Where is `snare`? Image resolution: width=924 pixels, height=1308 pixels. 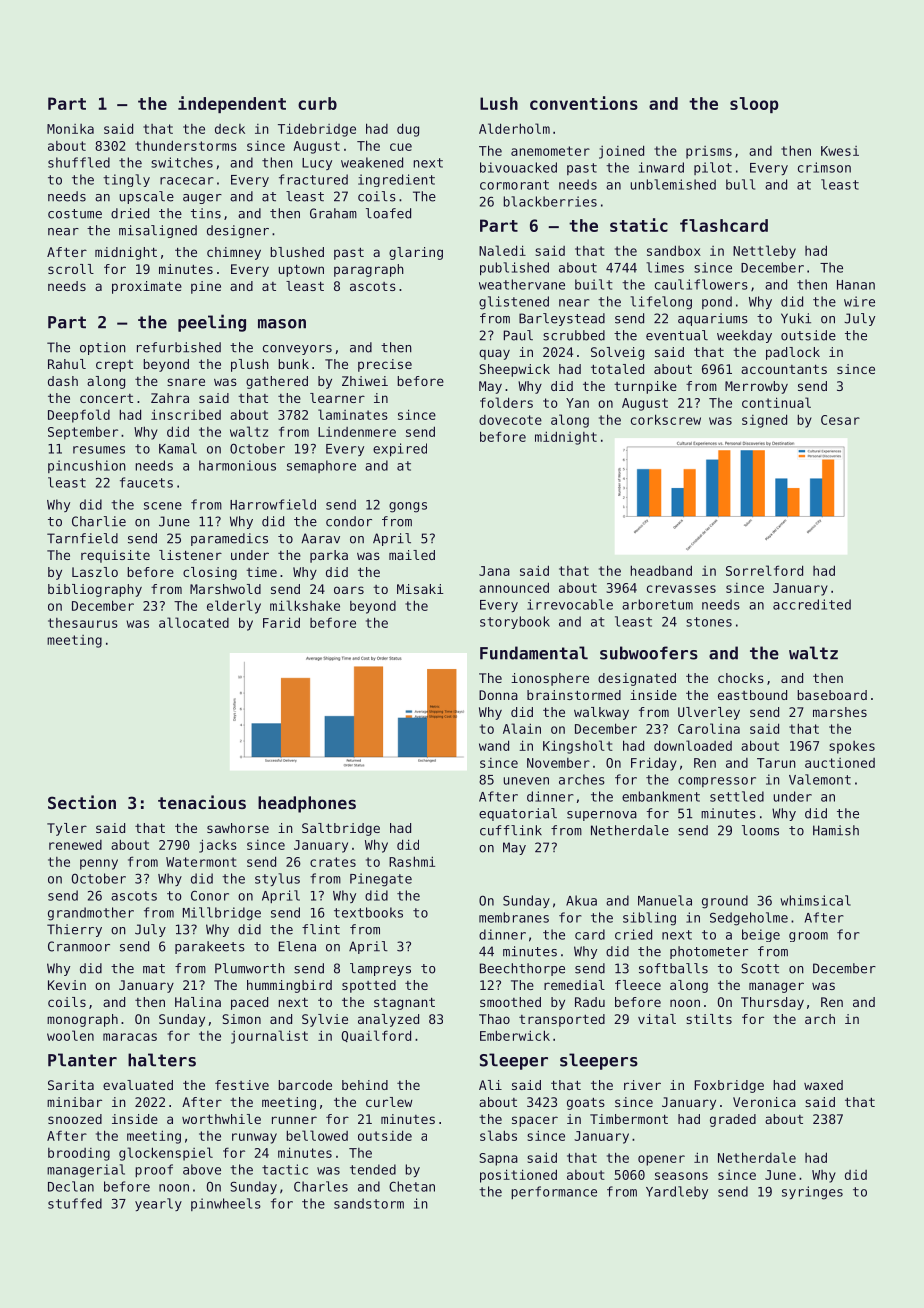 snare is located at coordinates (186, 382).
